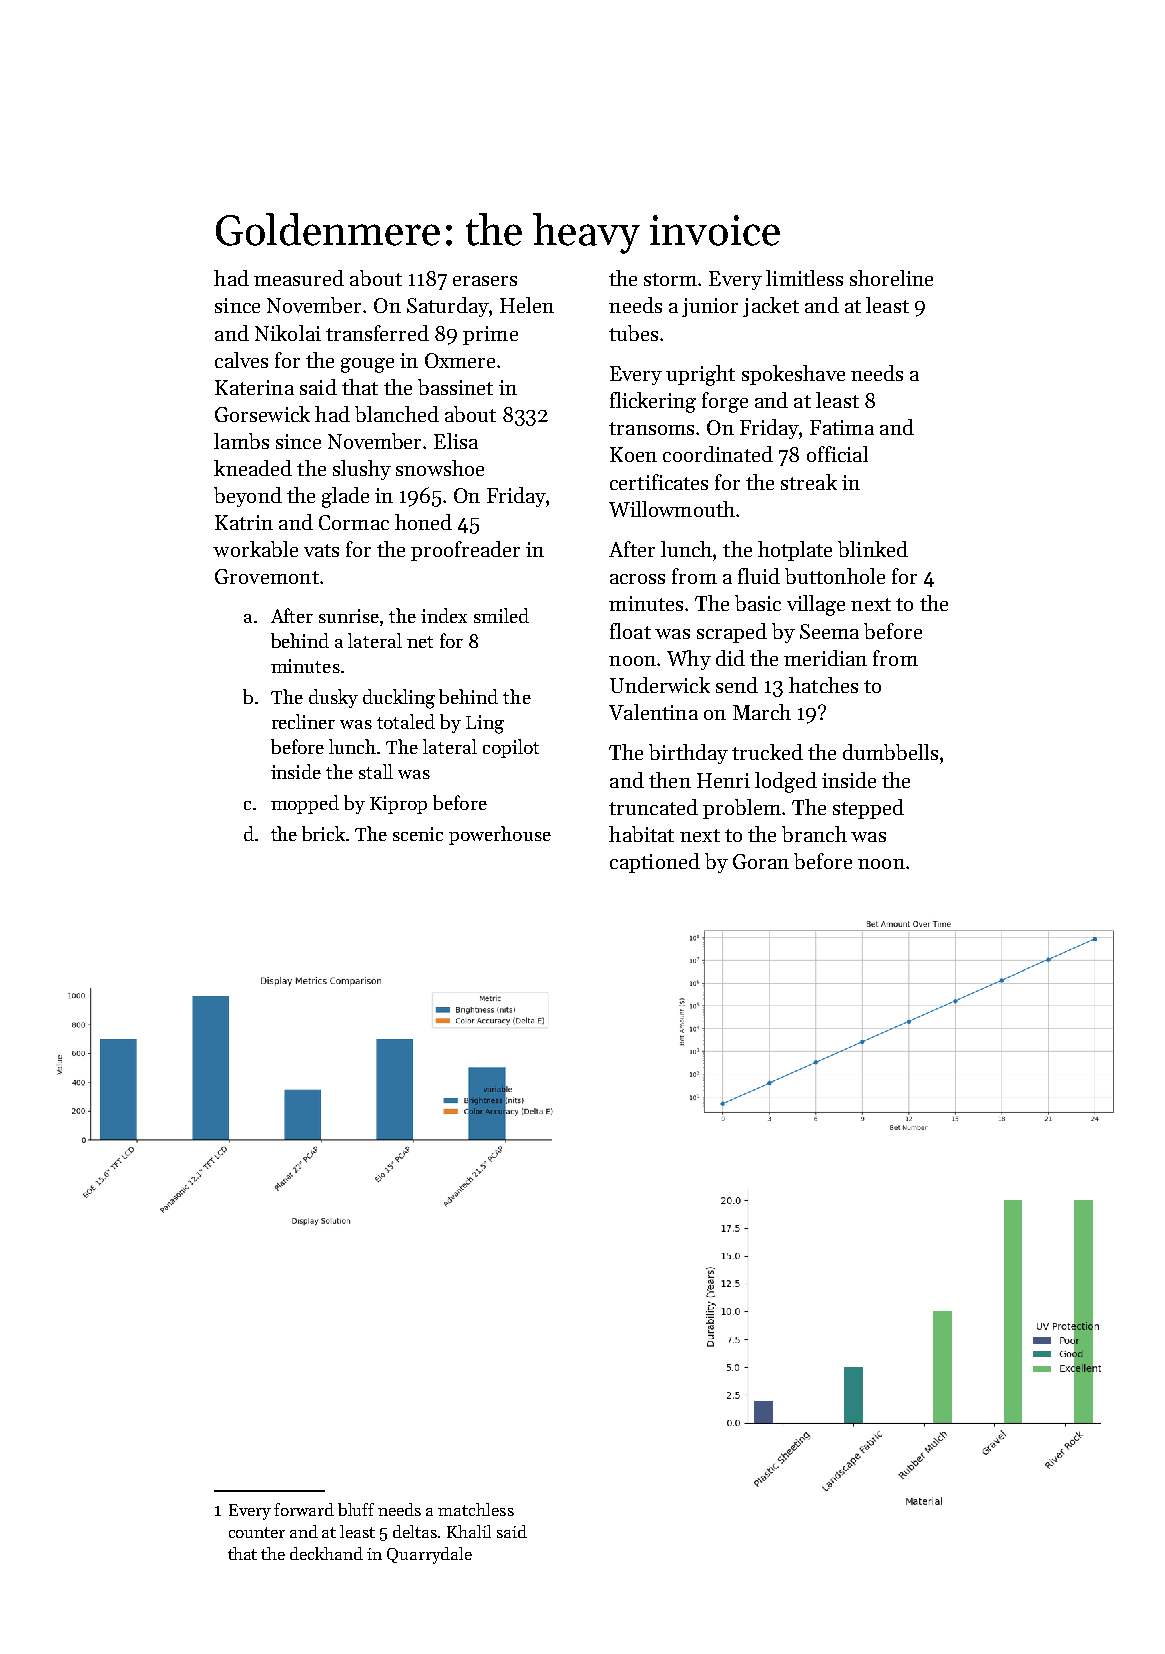 The width and height of the screenshot is (1165, 1654). Describe the element at coordinates (469, 1531) in the screenshot. I see `Khalil` at that location.
